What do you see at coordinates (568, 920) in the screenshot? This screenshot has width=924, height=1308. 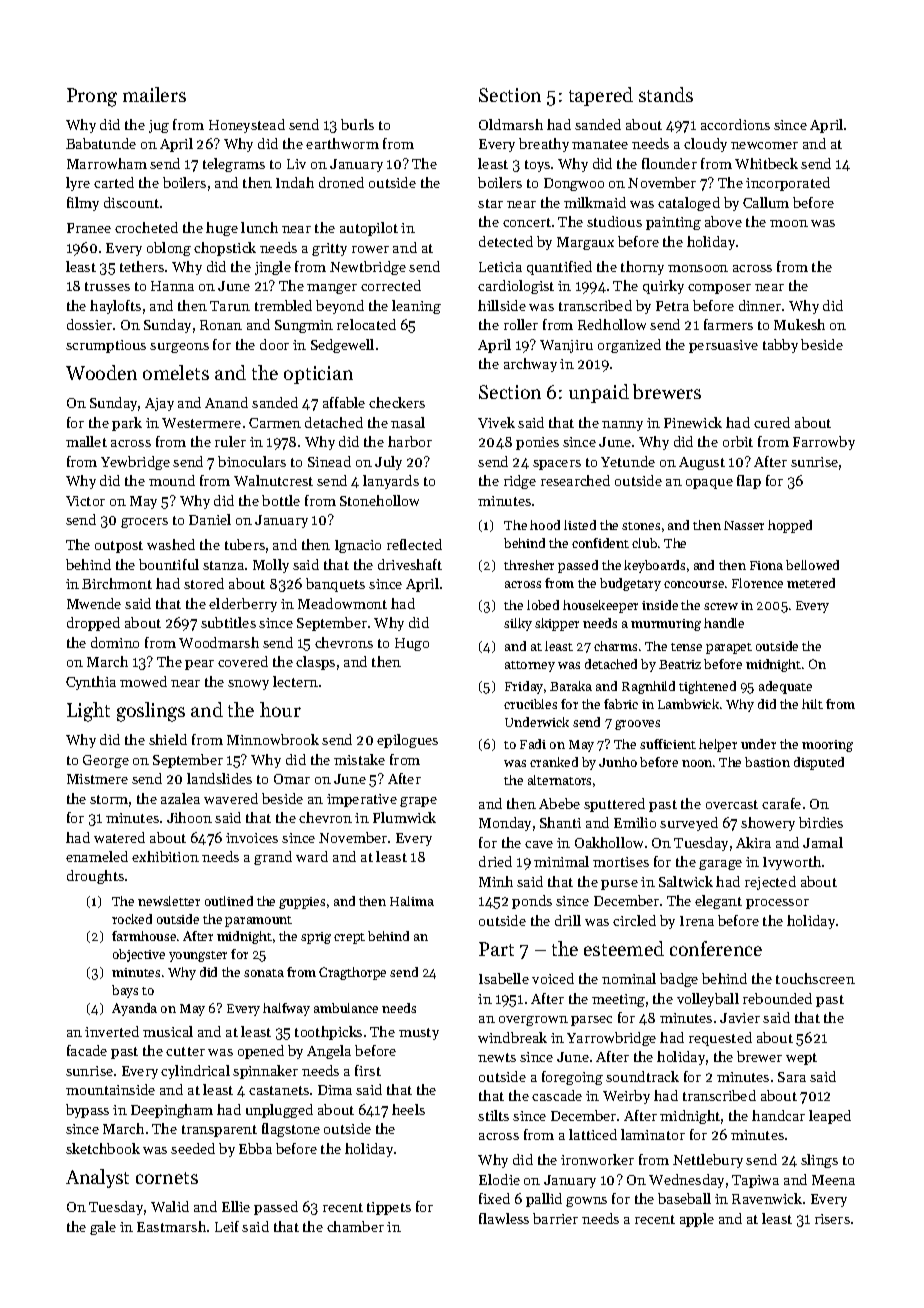 I see `drill` at bounding box center [568, 920].
